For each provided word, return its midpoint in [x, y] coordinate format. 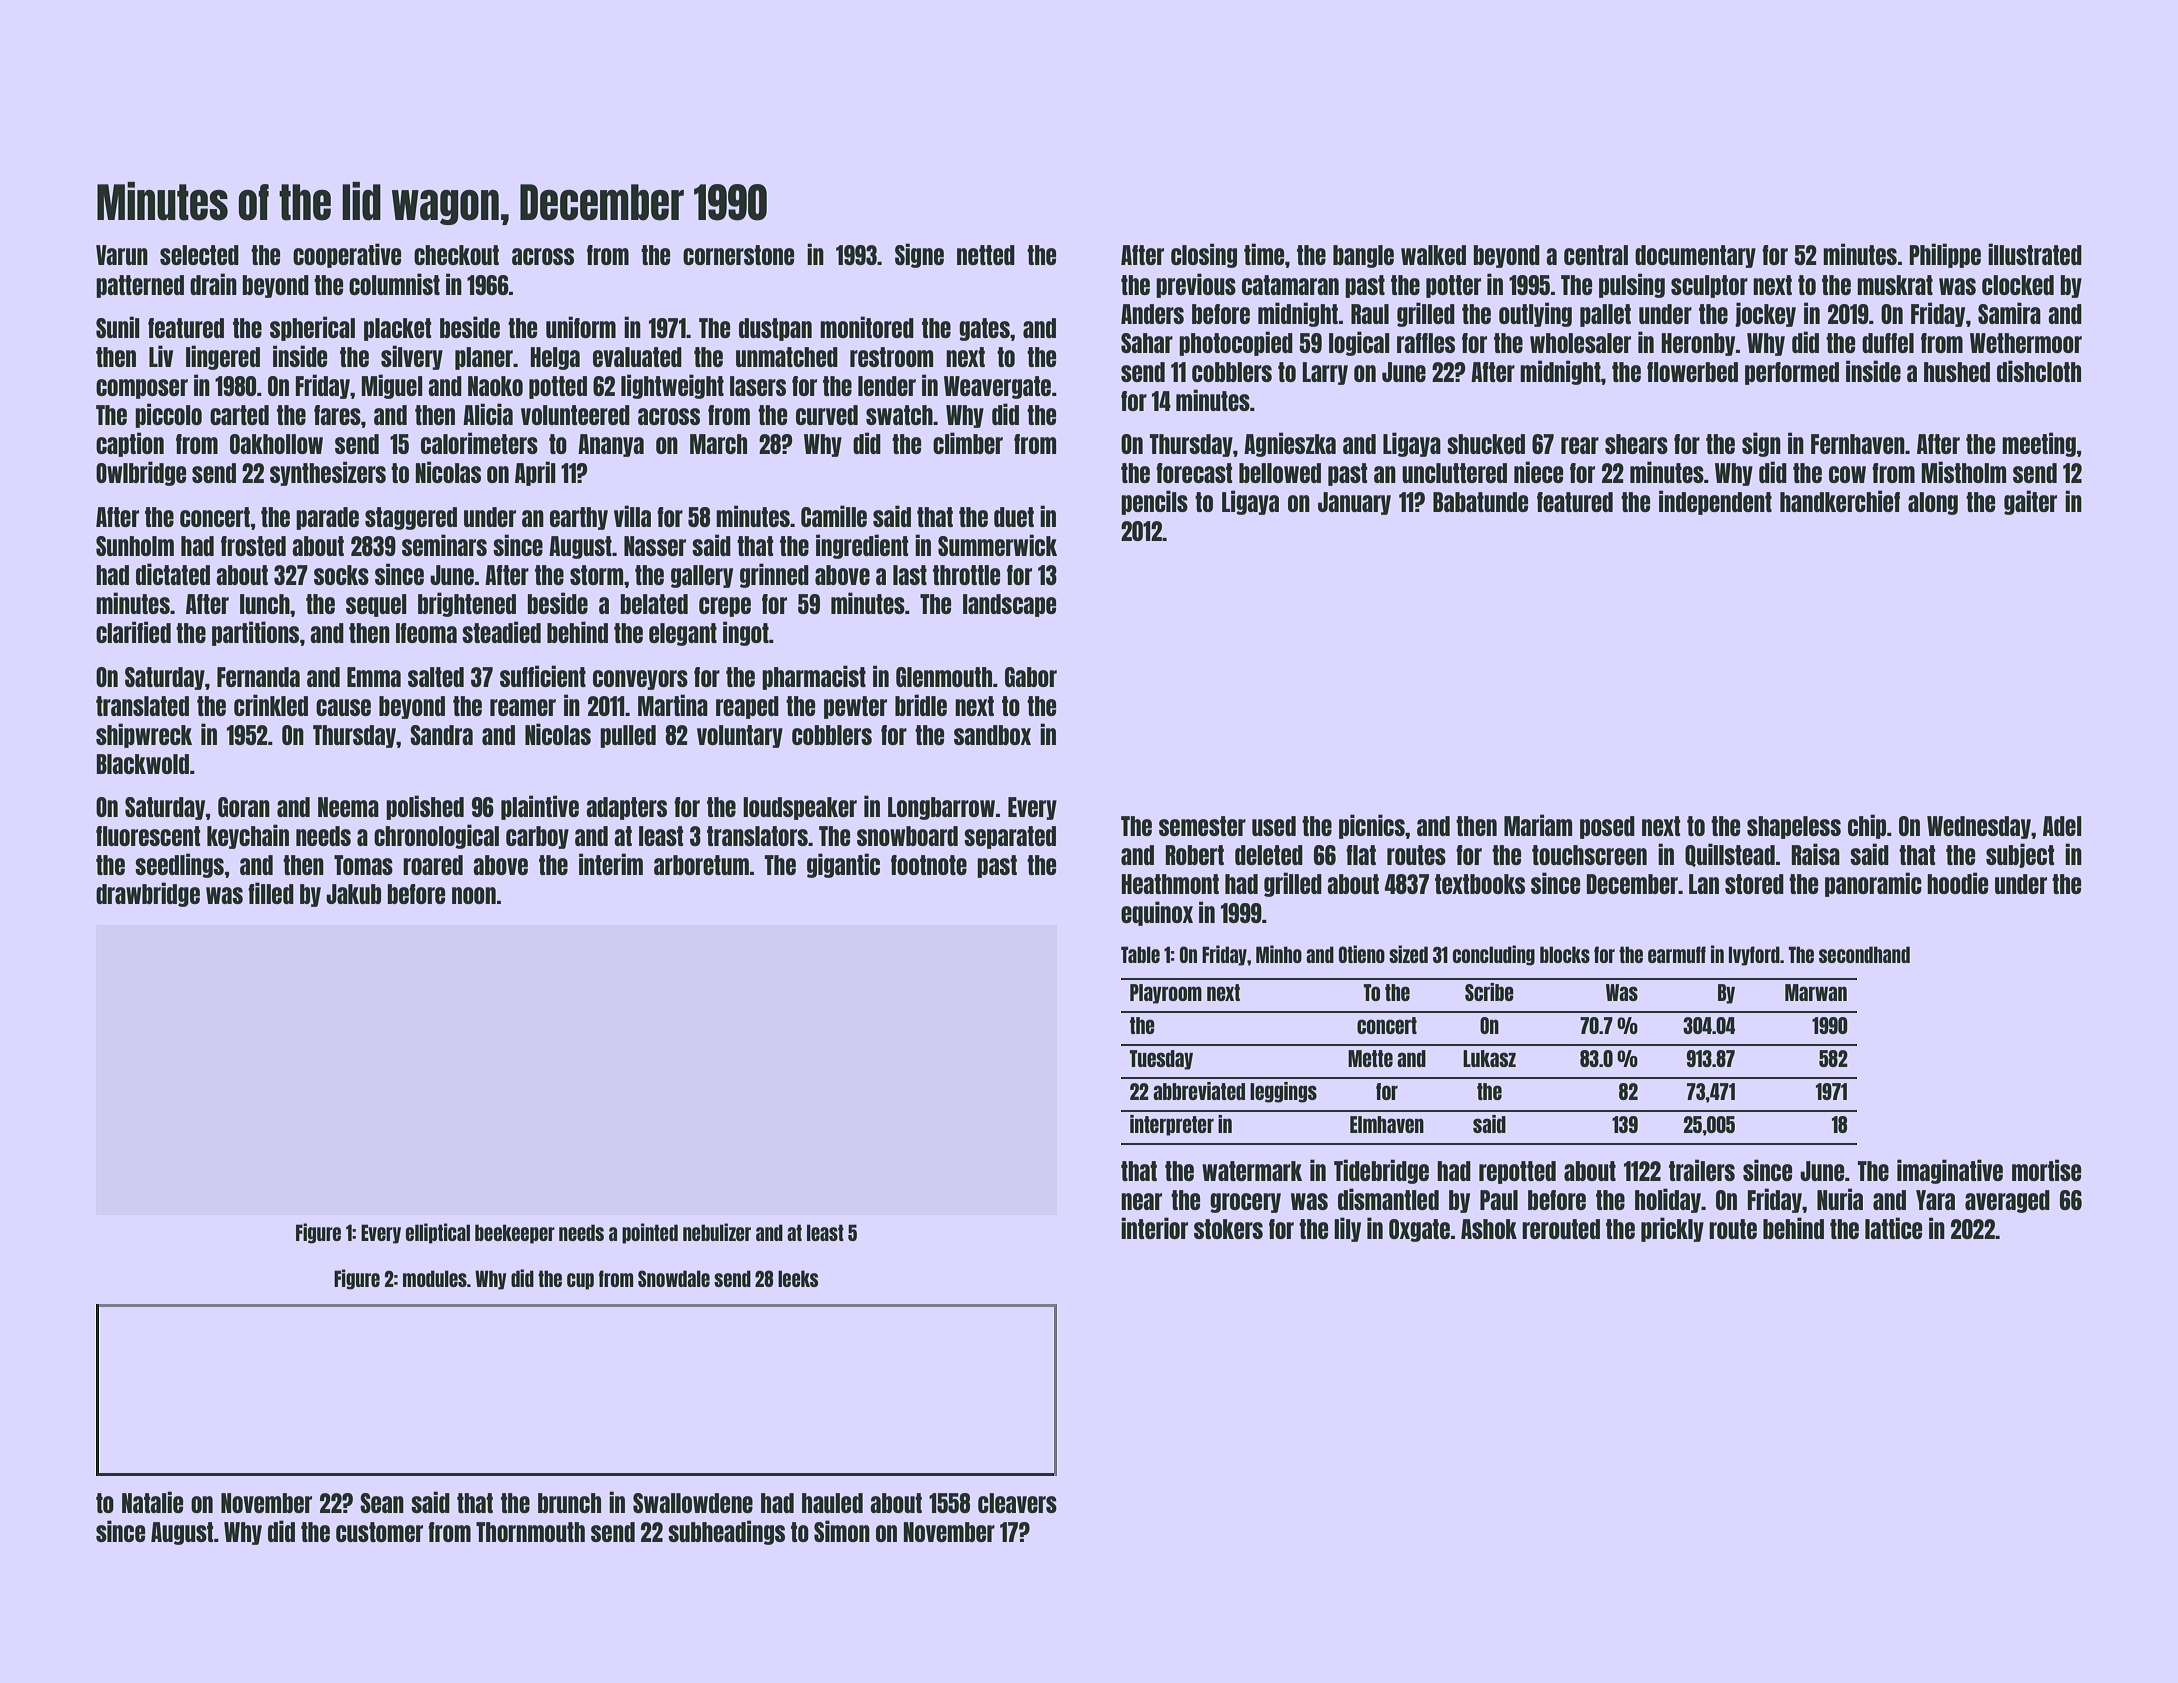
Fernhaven [1858, 444]
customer [379, 1532]
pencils [1154, 502]
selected [199, 255]
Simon [842, 1531]
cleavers [1017, 1503]
